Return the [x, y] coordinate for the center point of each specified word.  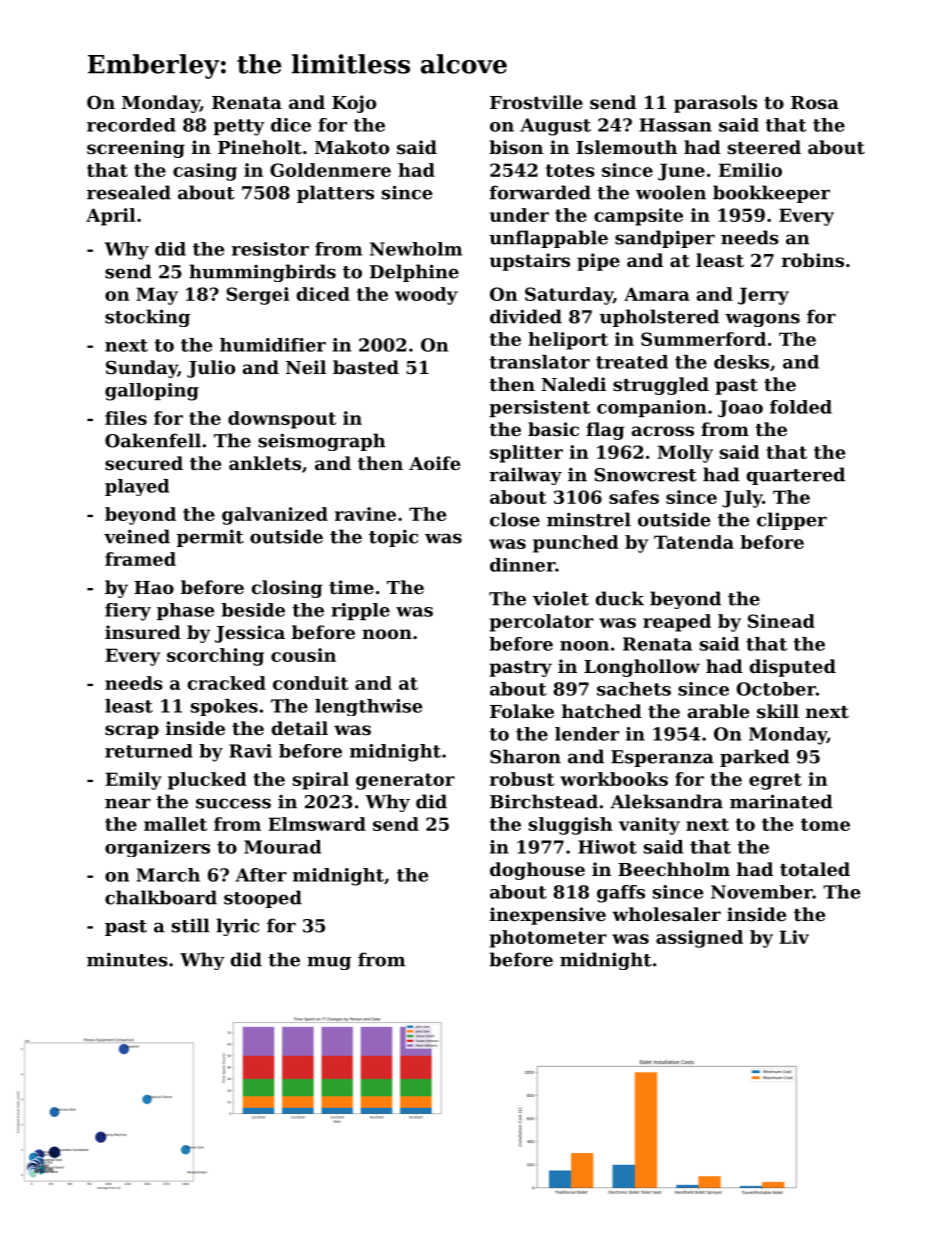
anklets [265, 463]
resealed [129, 192]
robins [813, 260]
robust [522, 779]
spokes [224, 707]
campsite [638, 217]
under [519, 215]
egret [775, 781]
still [191, 925]
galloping [152, 392]
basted [366, 367]
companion [652, 408]
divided [526, 316]
